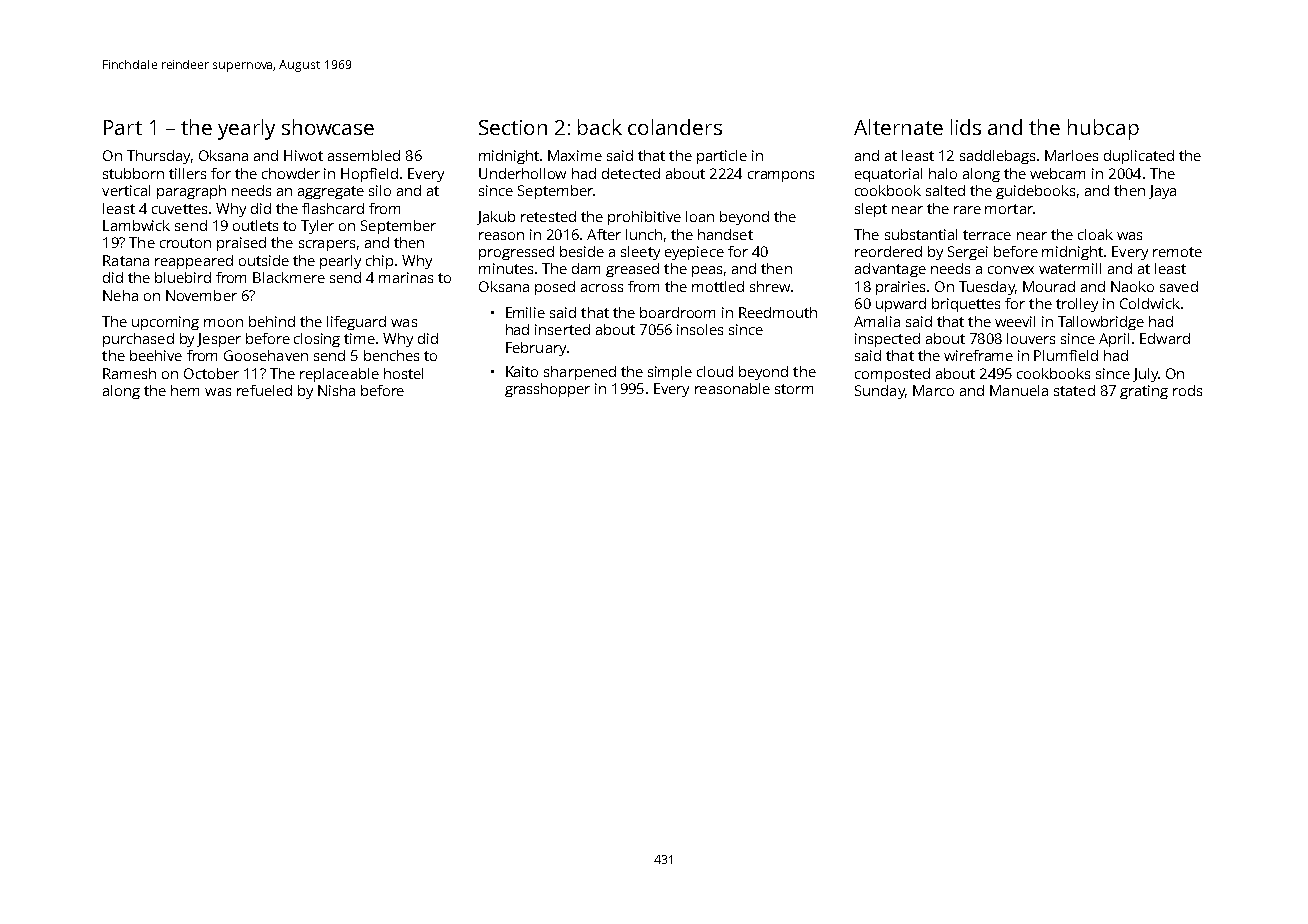 This image has width=1308, height=924. What do you see at coordinates (1165, 338) in the image?
I see `Edward` at bounding box center [1165, 338].
